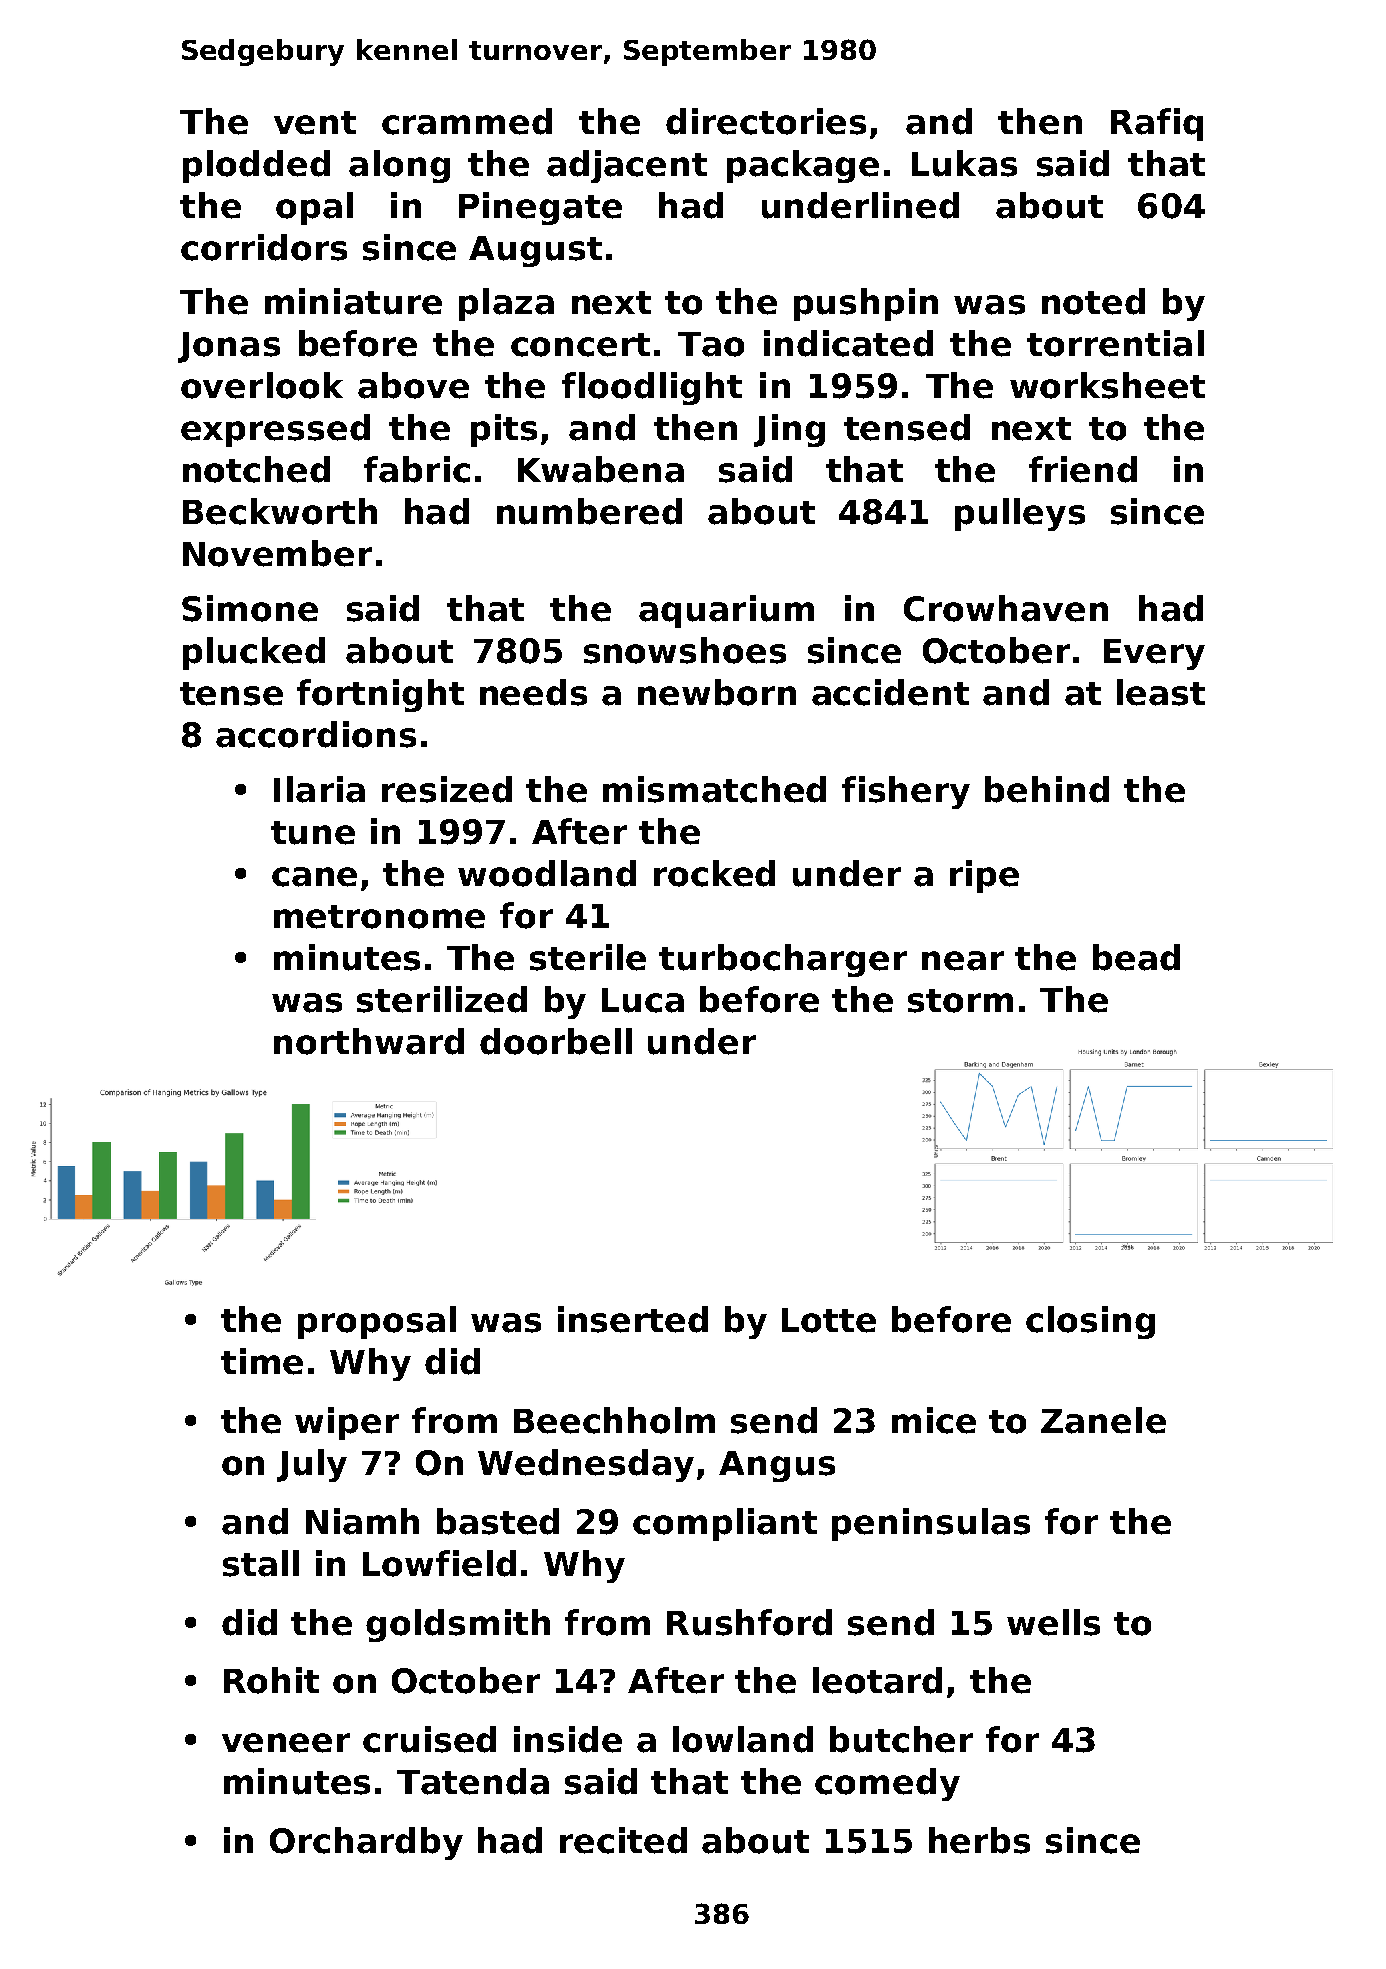  I want to click on expressed, so click(275, 430).
